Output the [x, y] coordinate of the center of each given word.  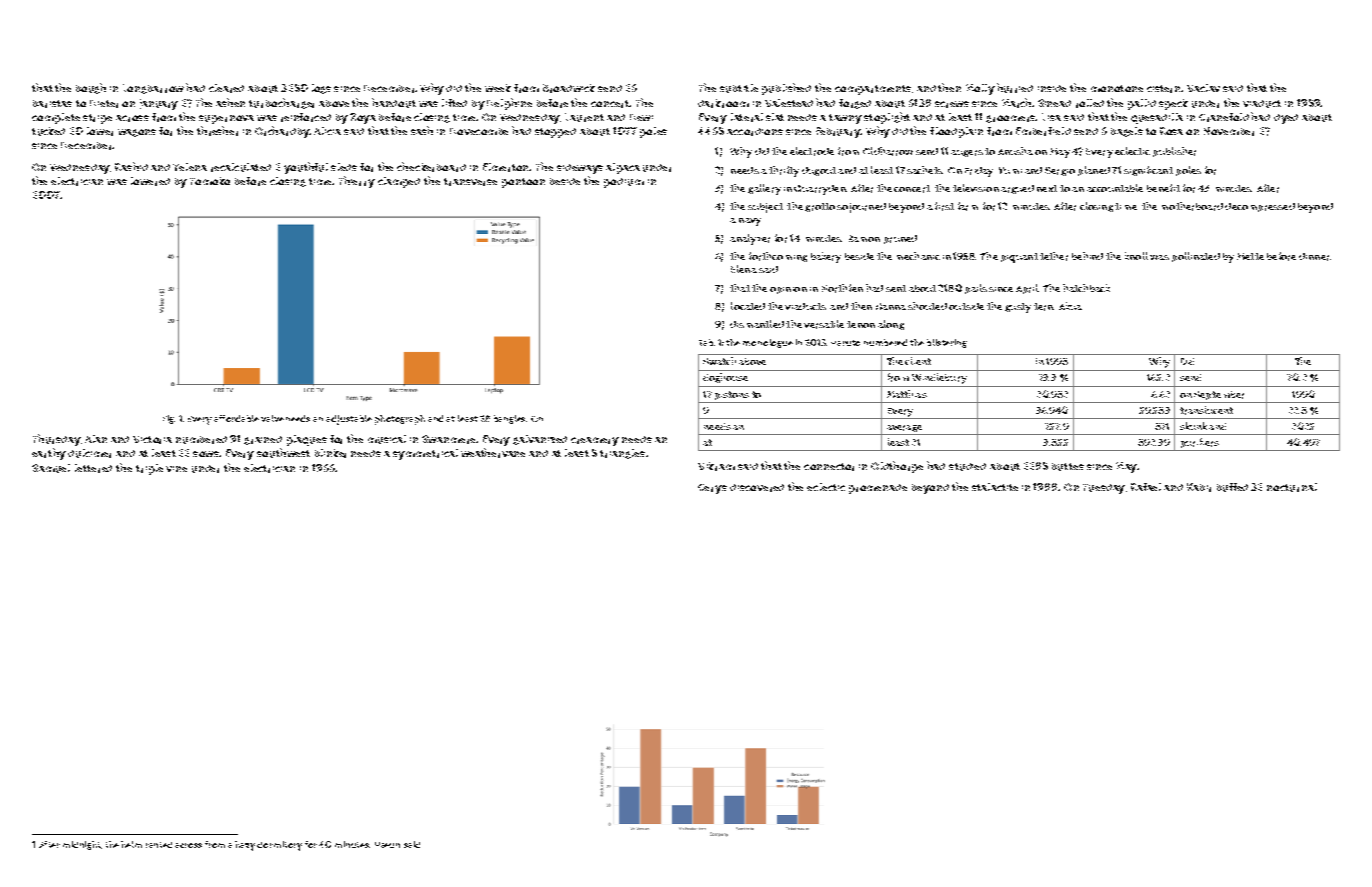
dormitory [279, 846]
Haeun [387, 845]
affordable [236, 418]
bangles [509, 419]
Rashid [131, 166]
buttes [1068, 467]
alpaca [623, 168]
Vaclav [1203, 88]
